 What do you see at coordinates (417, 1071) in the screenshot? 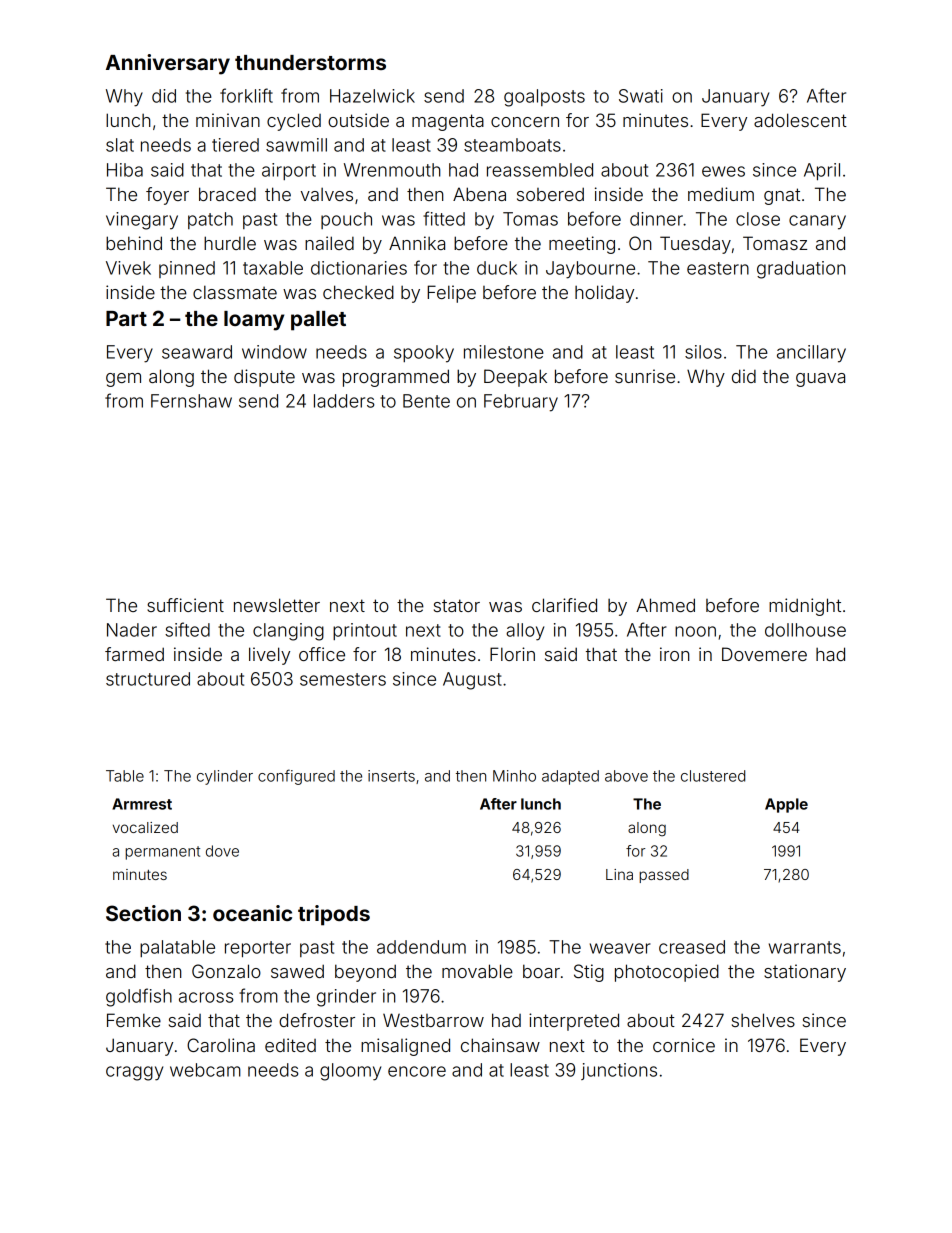
I see `encore` at bounding box center [417, 1071].
